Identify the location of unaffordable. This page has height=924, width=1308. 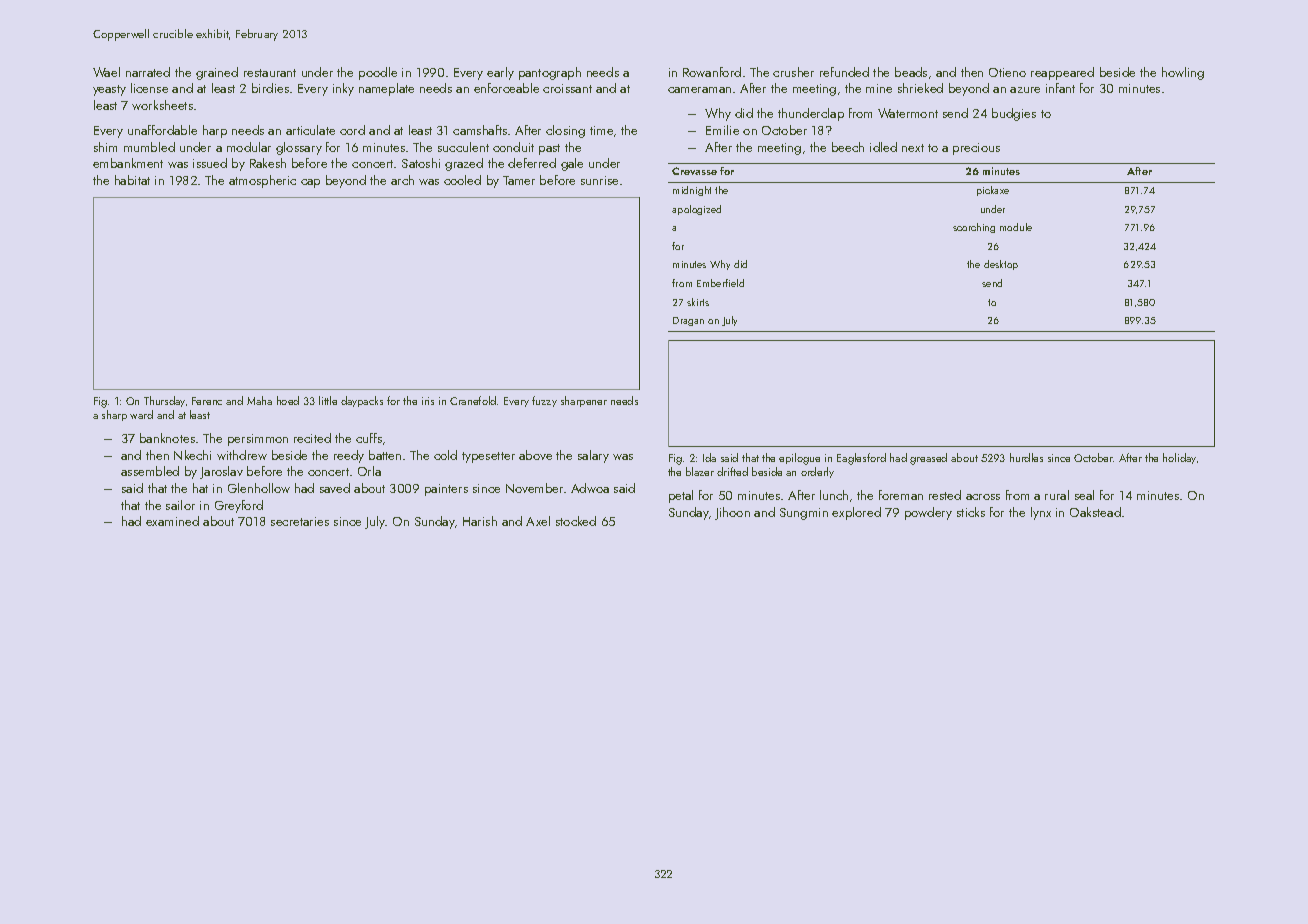
(162, 130).
